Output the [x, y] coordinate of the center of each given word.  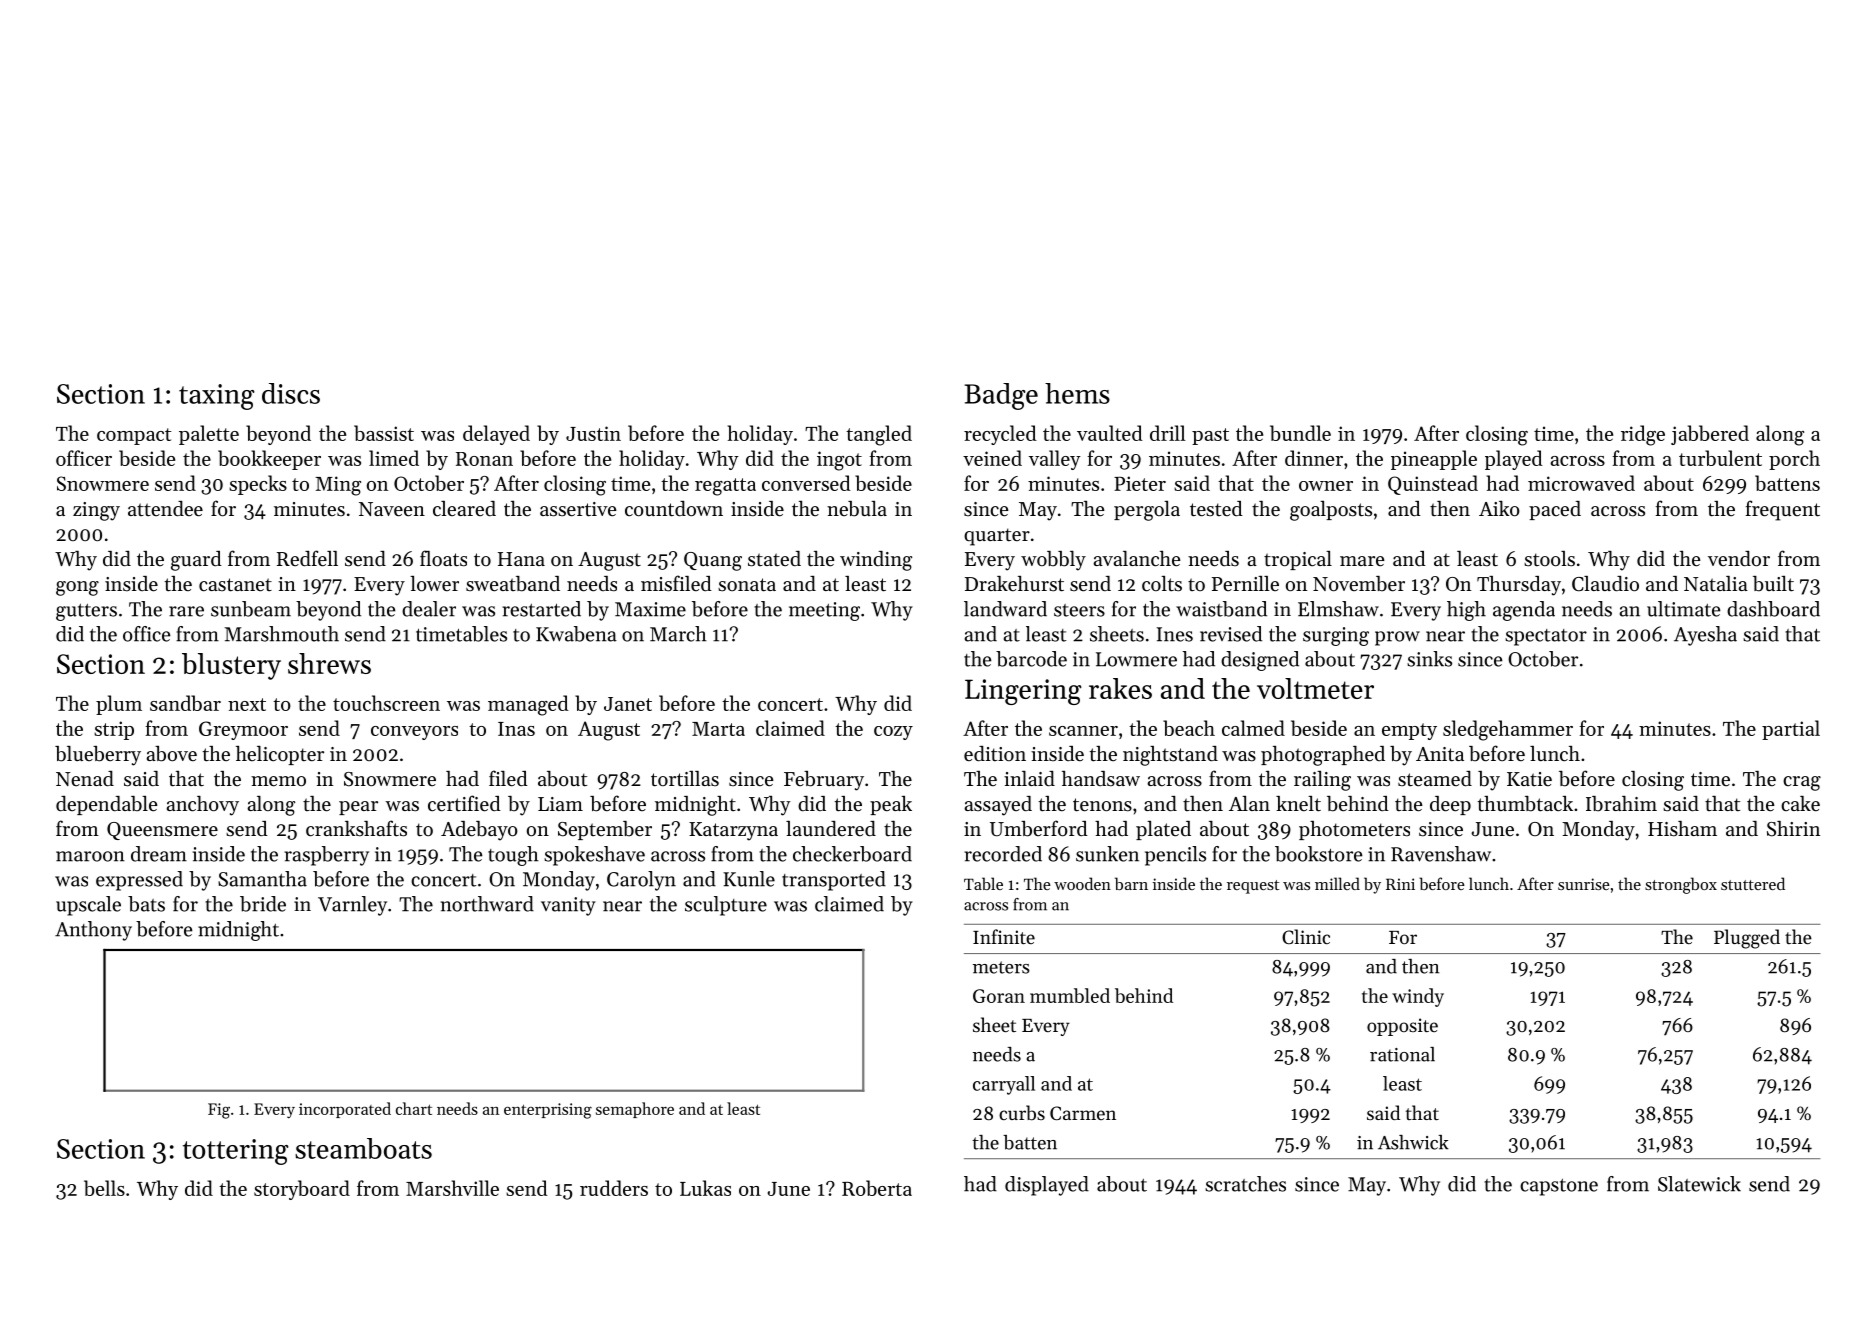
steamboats [363, 1148]
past [1210, 436]
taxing [217, 397]
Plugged [1747, 939]
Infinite [1004, 936]
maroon [90, 856]
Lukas [705, 1188]
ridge [1643, 435]
